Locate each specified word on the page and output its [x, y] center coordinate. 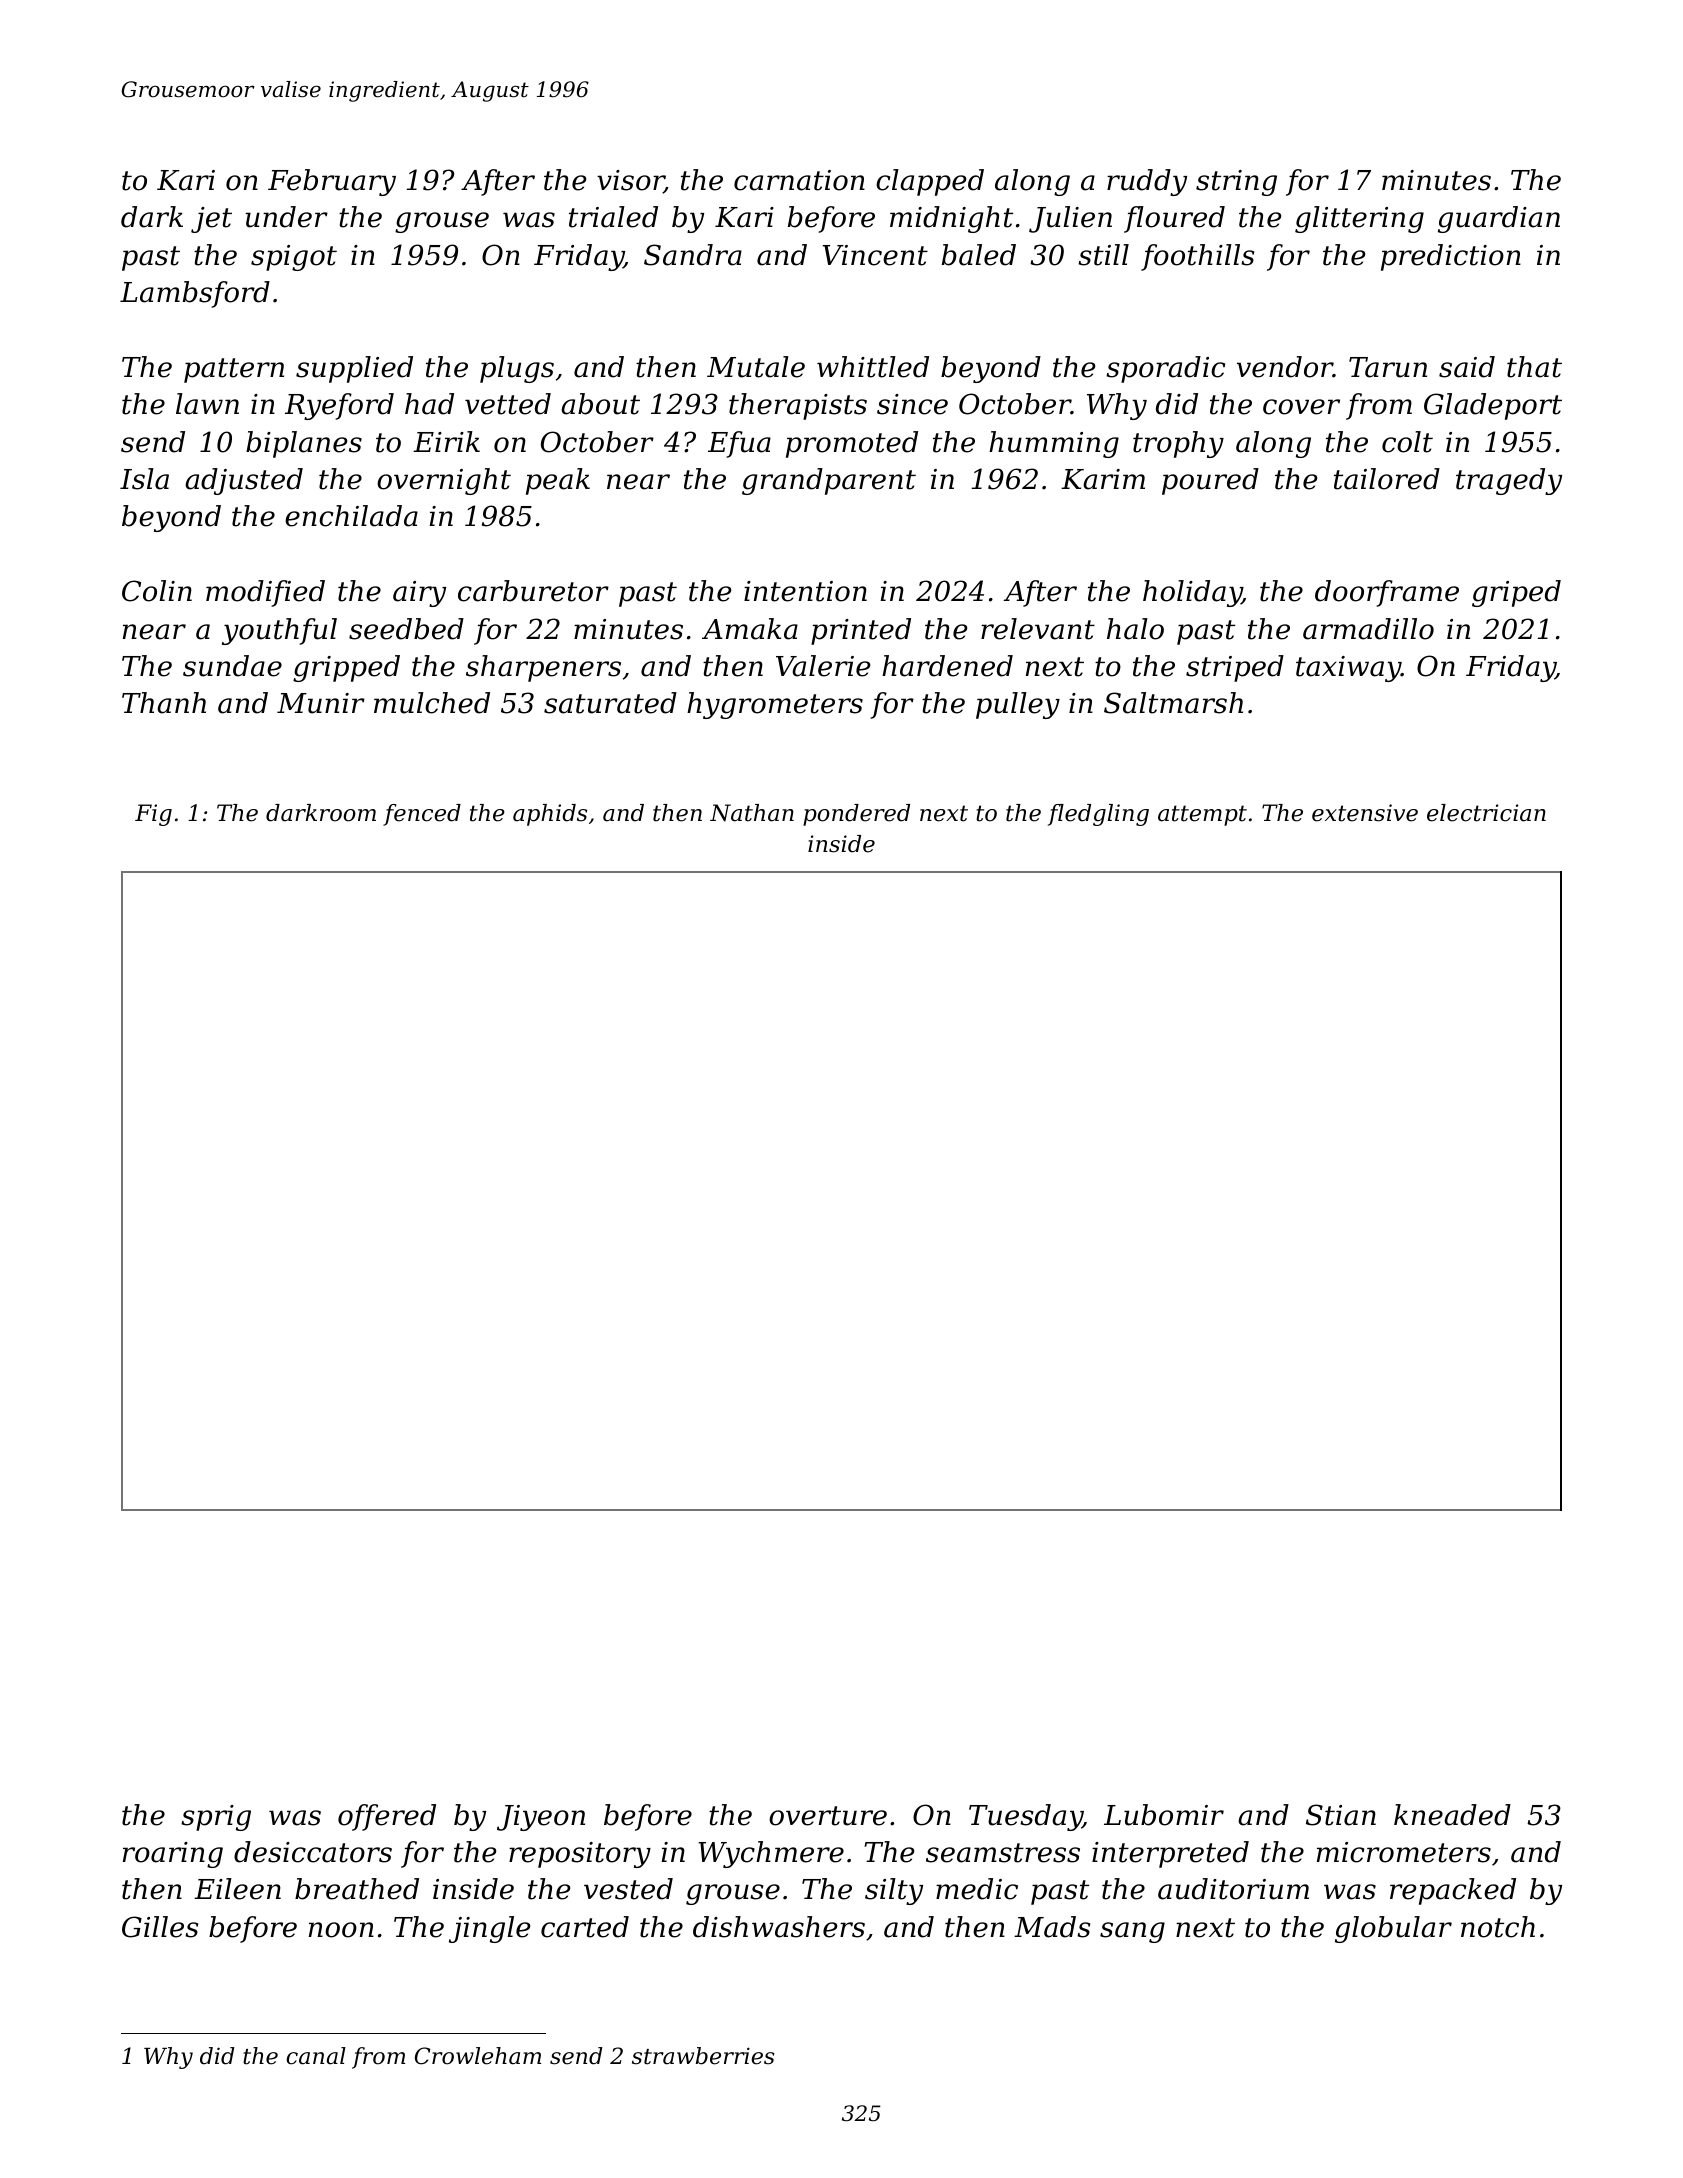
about [600, 404]
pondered [856, 815]
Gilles [160, 1927]
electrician [1486, 813]
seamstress [1003, 1853]
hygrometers [775, 705]
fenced [422, 815]
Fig [153, 815]
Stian [1341, 1815]
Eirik [446, 441]
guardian [1499, 219]
